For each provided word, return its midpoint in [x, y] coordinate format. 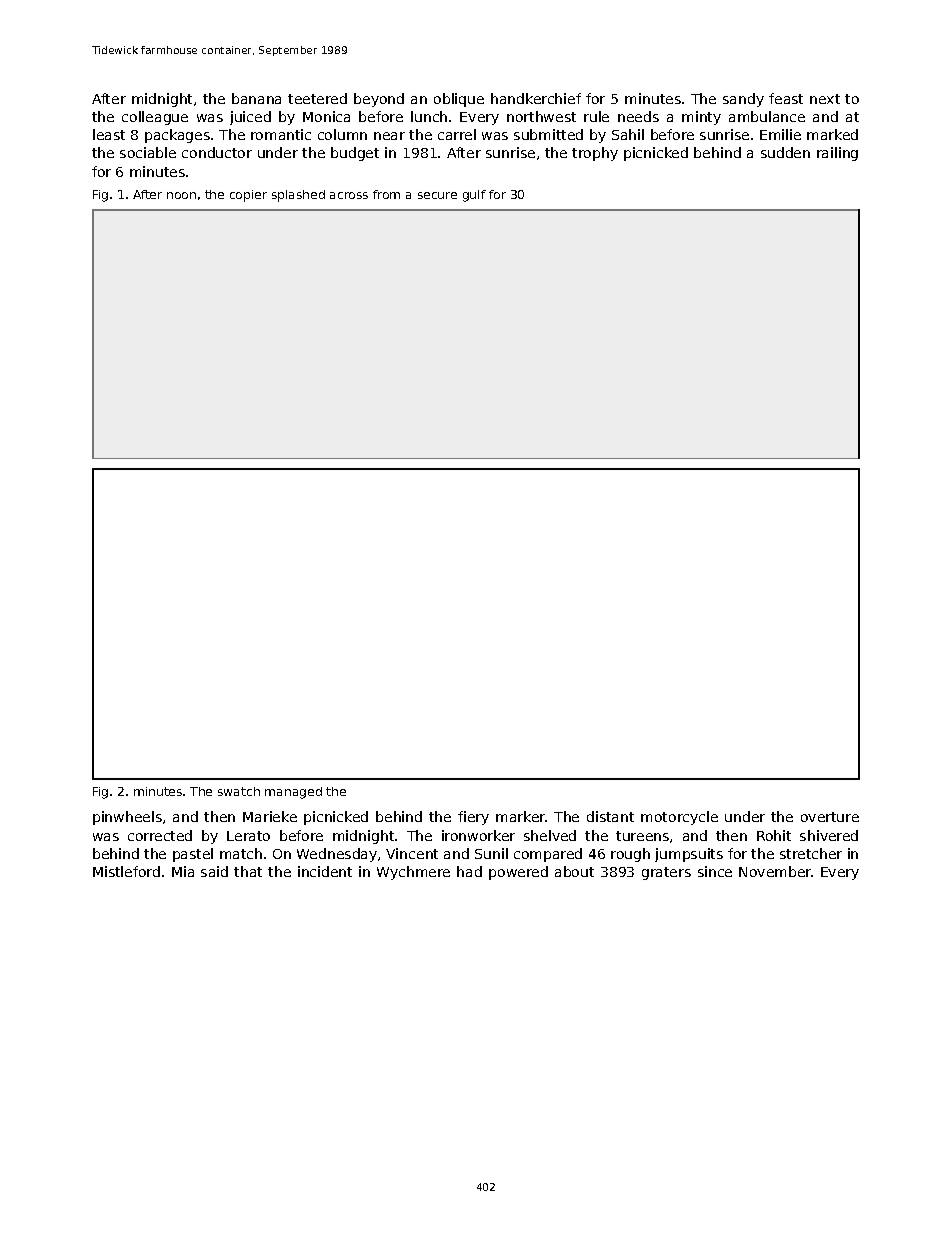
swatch [239, 791]
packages [177, 136]
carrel [457, 134]
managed [293, 793]
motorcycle [679, 818]
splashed [298, 196]
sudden [785, 152]
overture [830, 817]
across [349, 195]
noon [181, 195]
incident [325, 871]
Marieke [270, 816]
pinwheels [127, 818]
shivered [829, 835]
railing [837, 154]
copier [248, 196]
